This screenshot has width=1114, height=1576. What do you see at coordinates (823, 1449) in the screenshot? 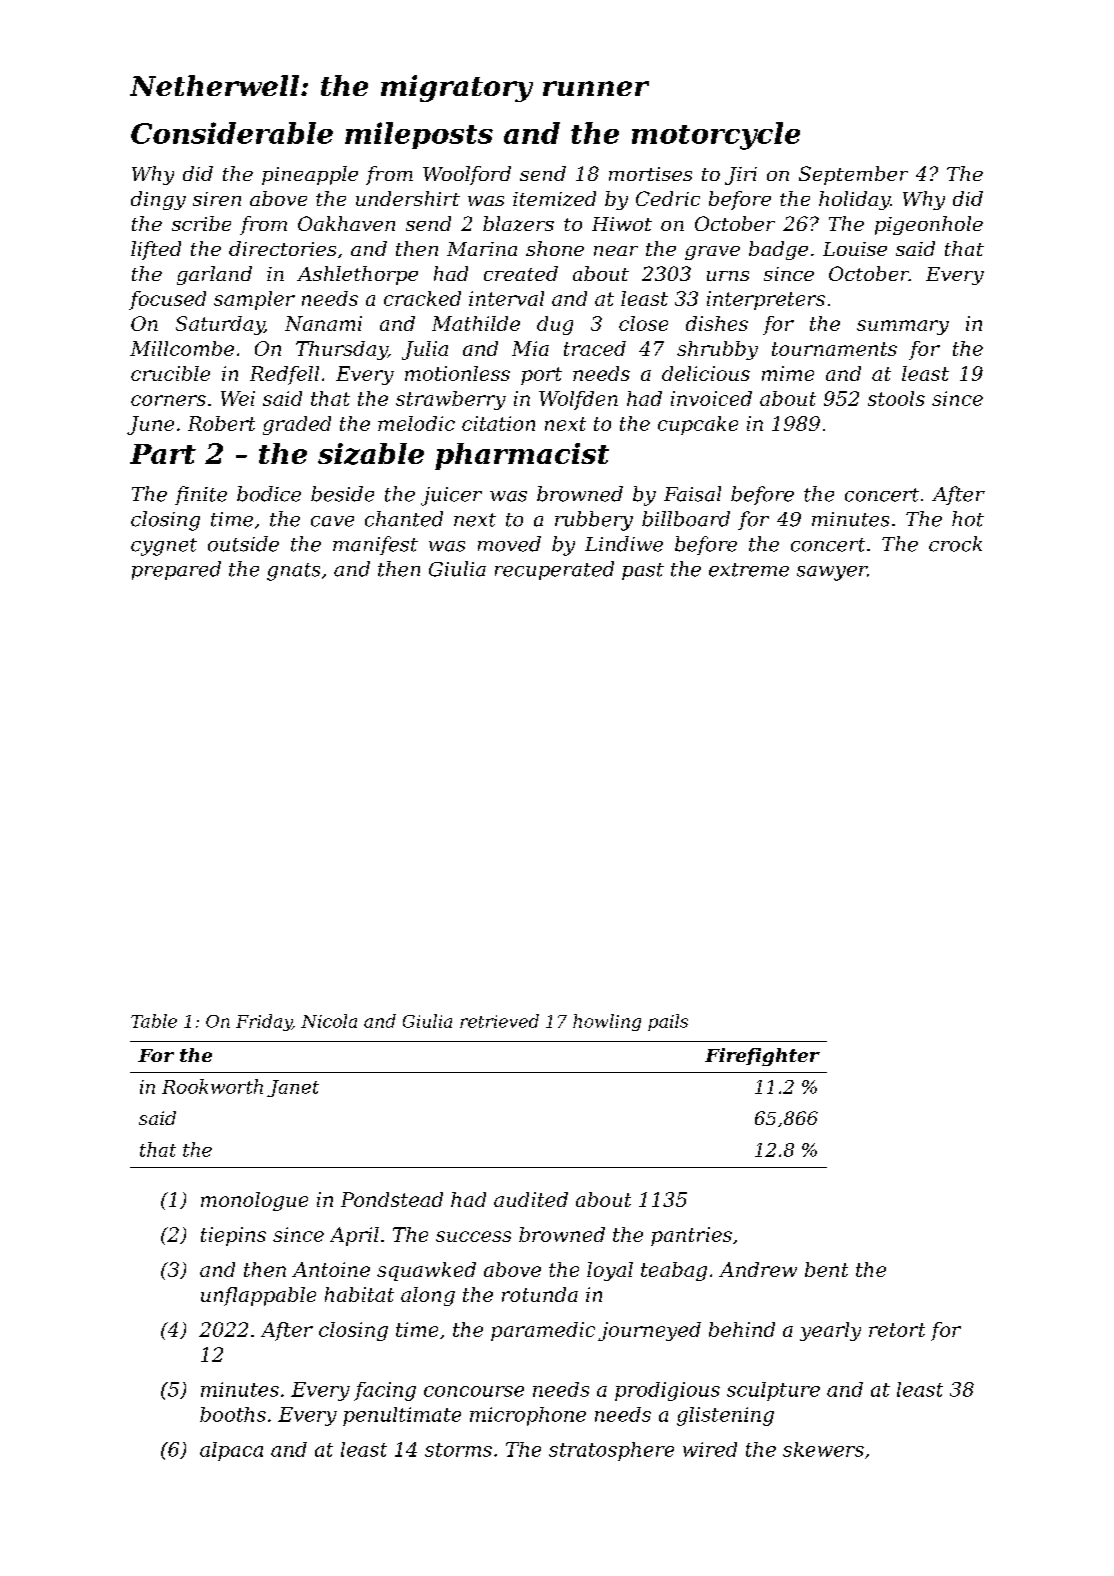
I see `skewers` at bounding box center [823, 1449].
